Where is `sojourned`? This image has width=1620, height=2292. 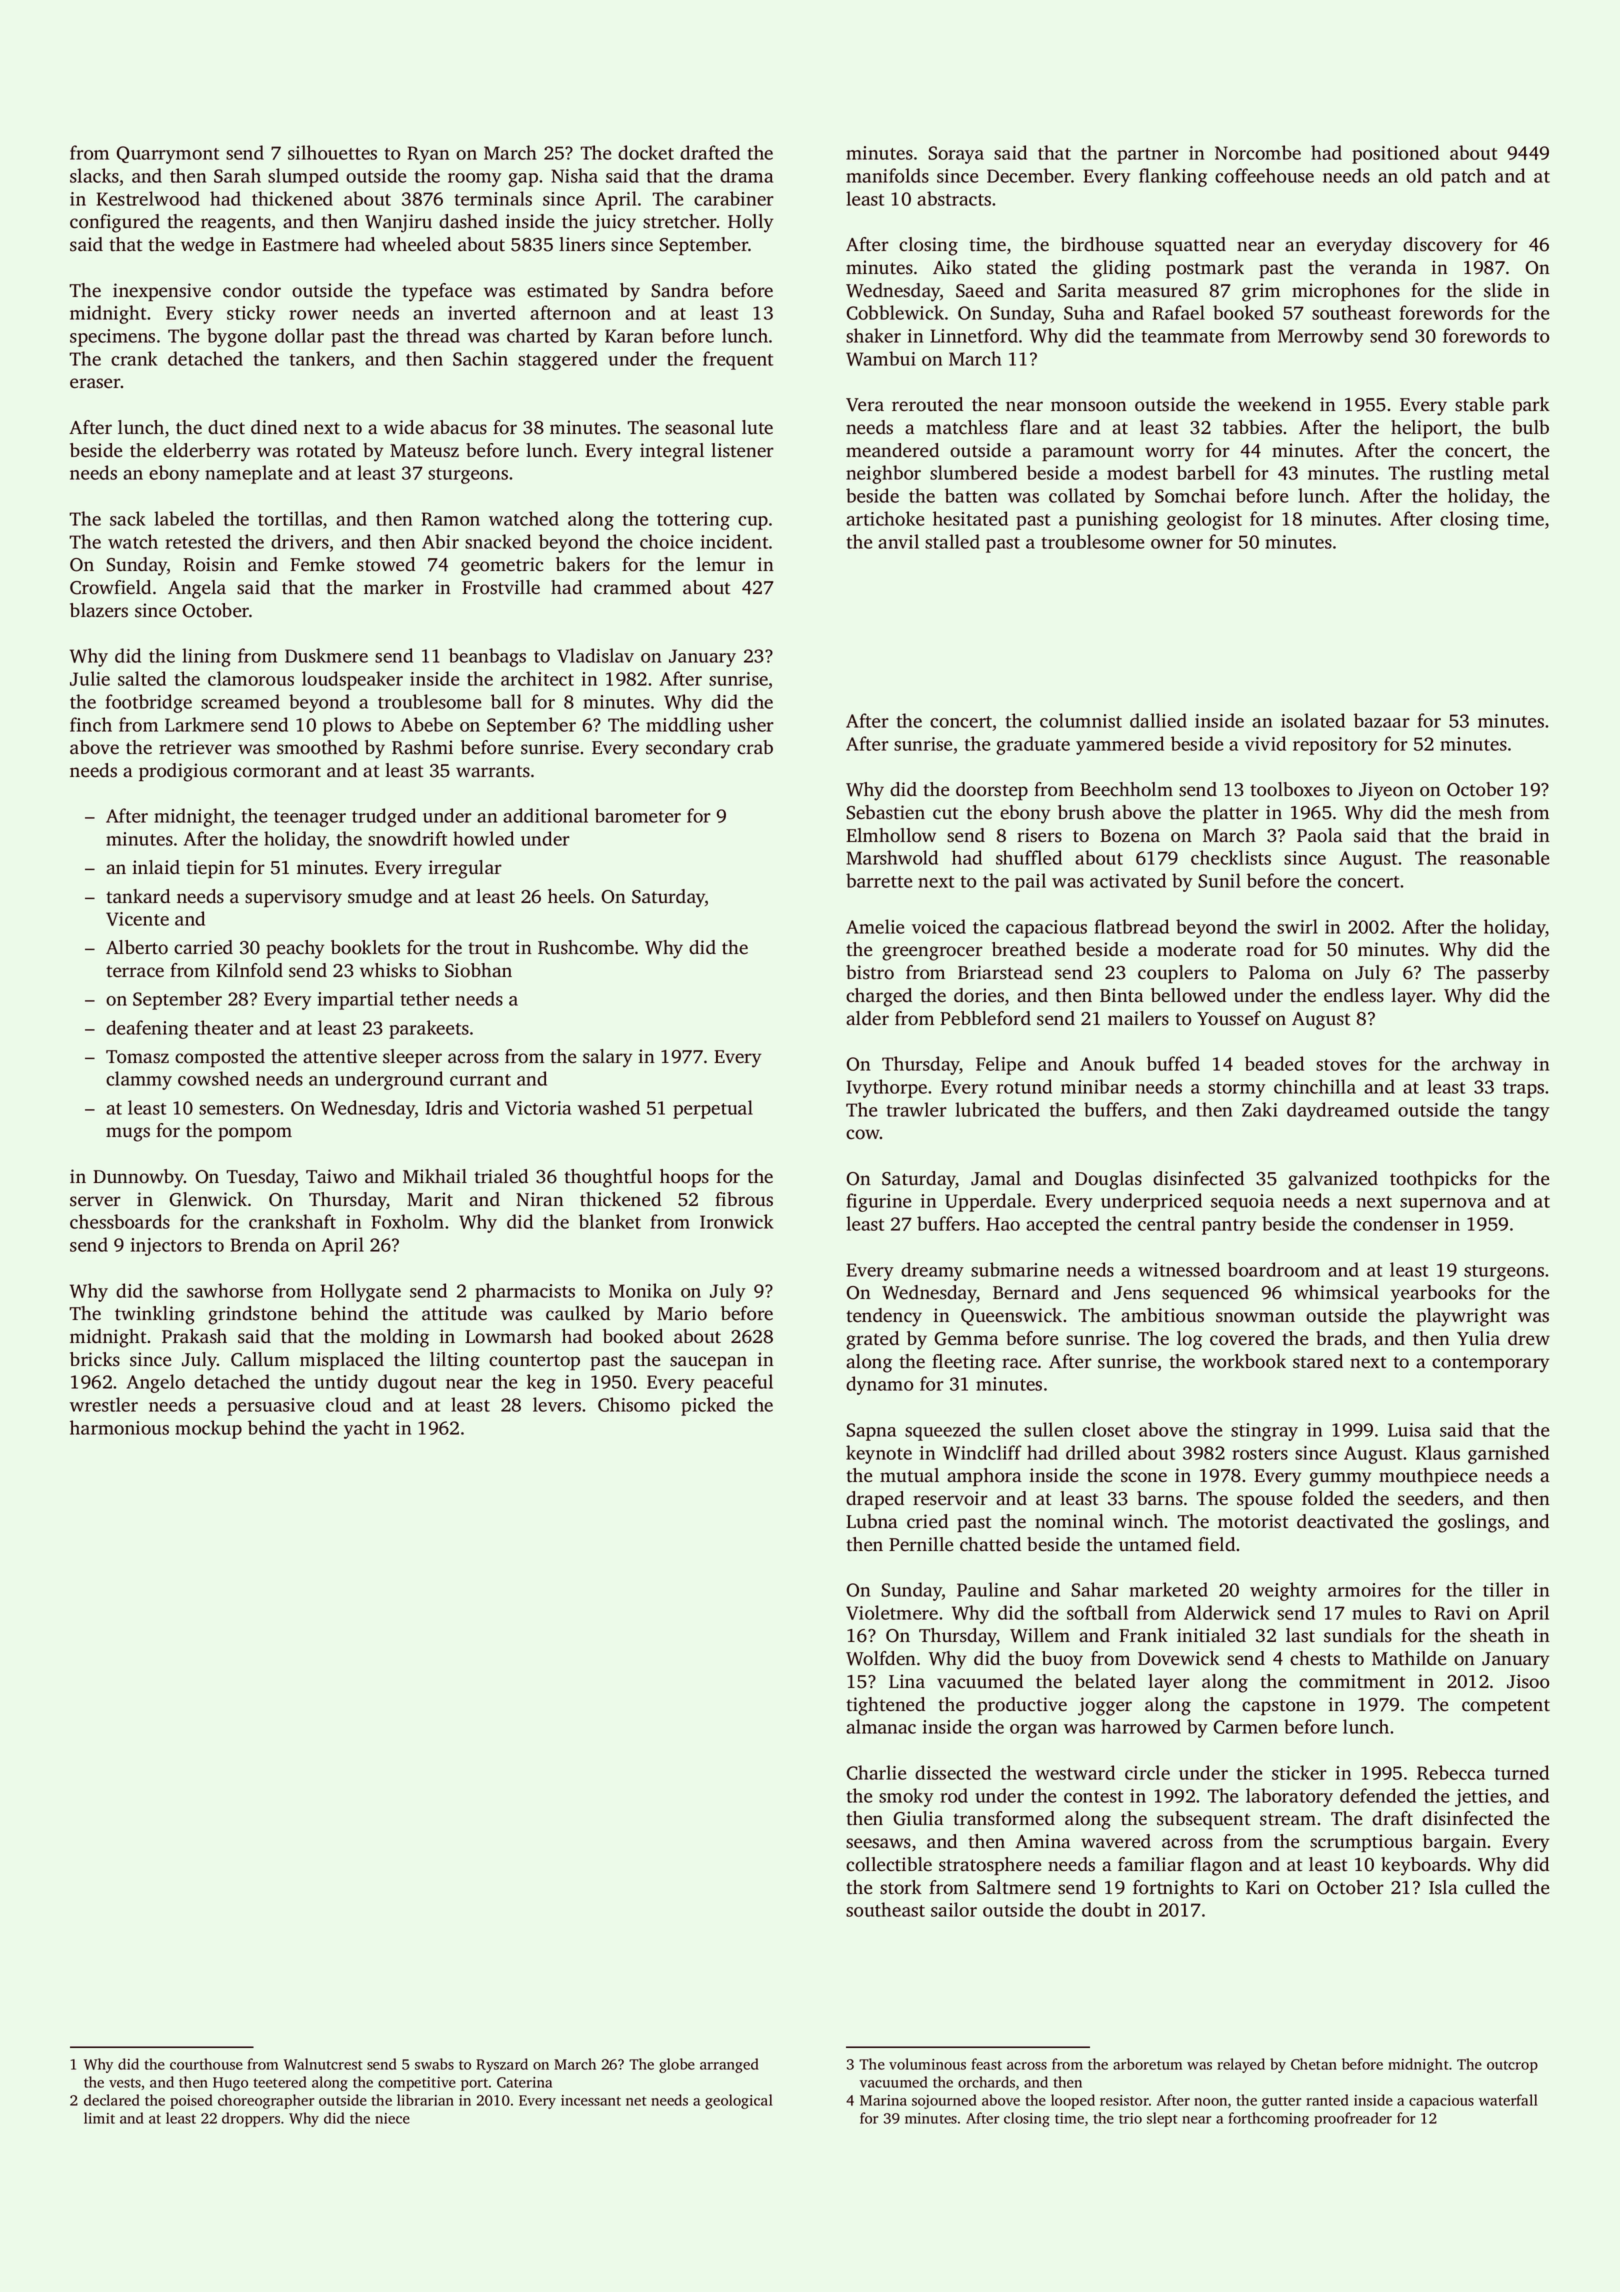
sojourned is located at coordinates (944, 2101).
